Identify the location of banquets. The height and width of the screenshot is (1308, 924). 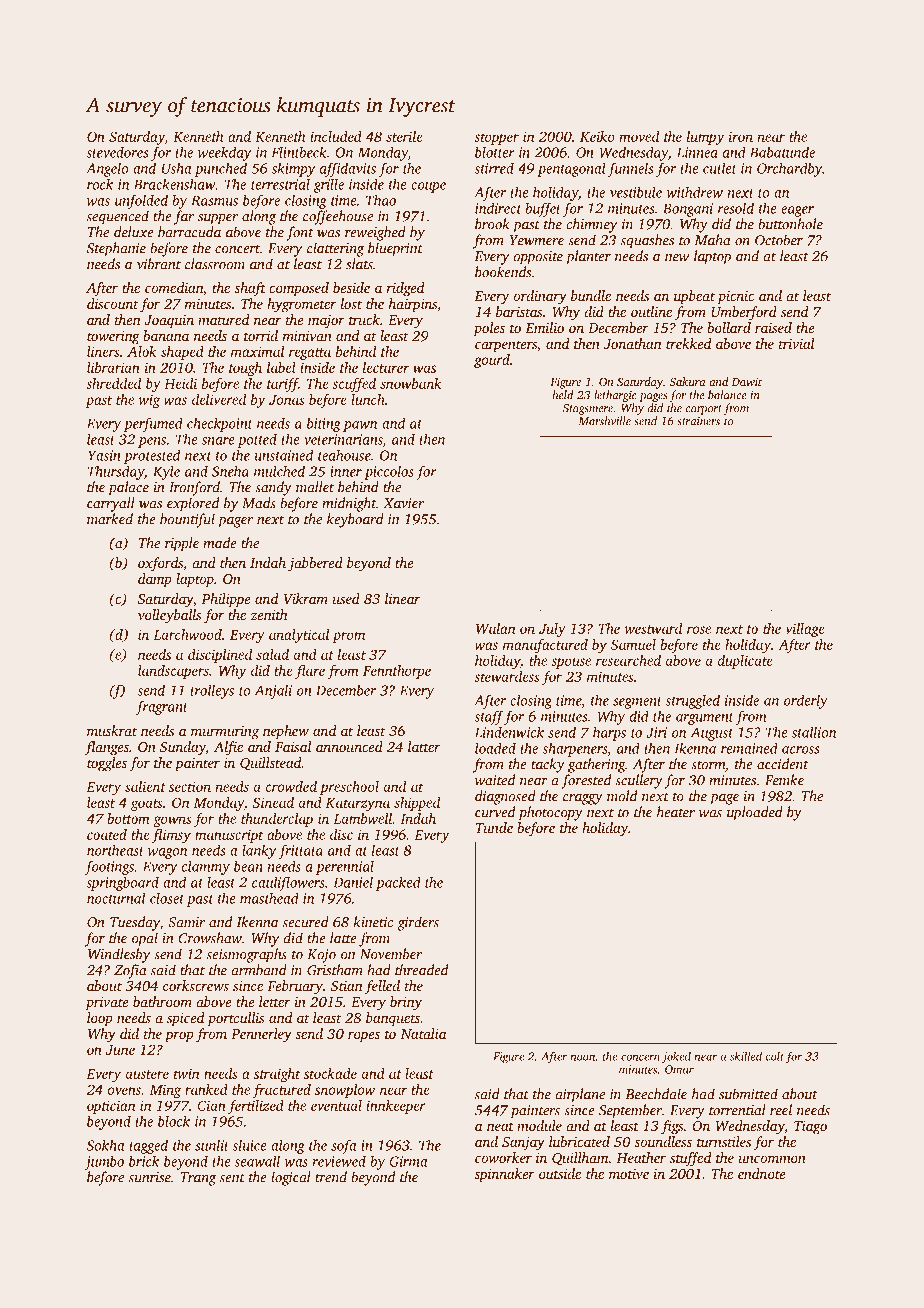
(393, 1019).
